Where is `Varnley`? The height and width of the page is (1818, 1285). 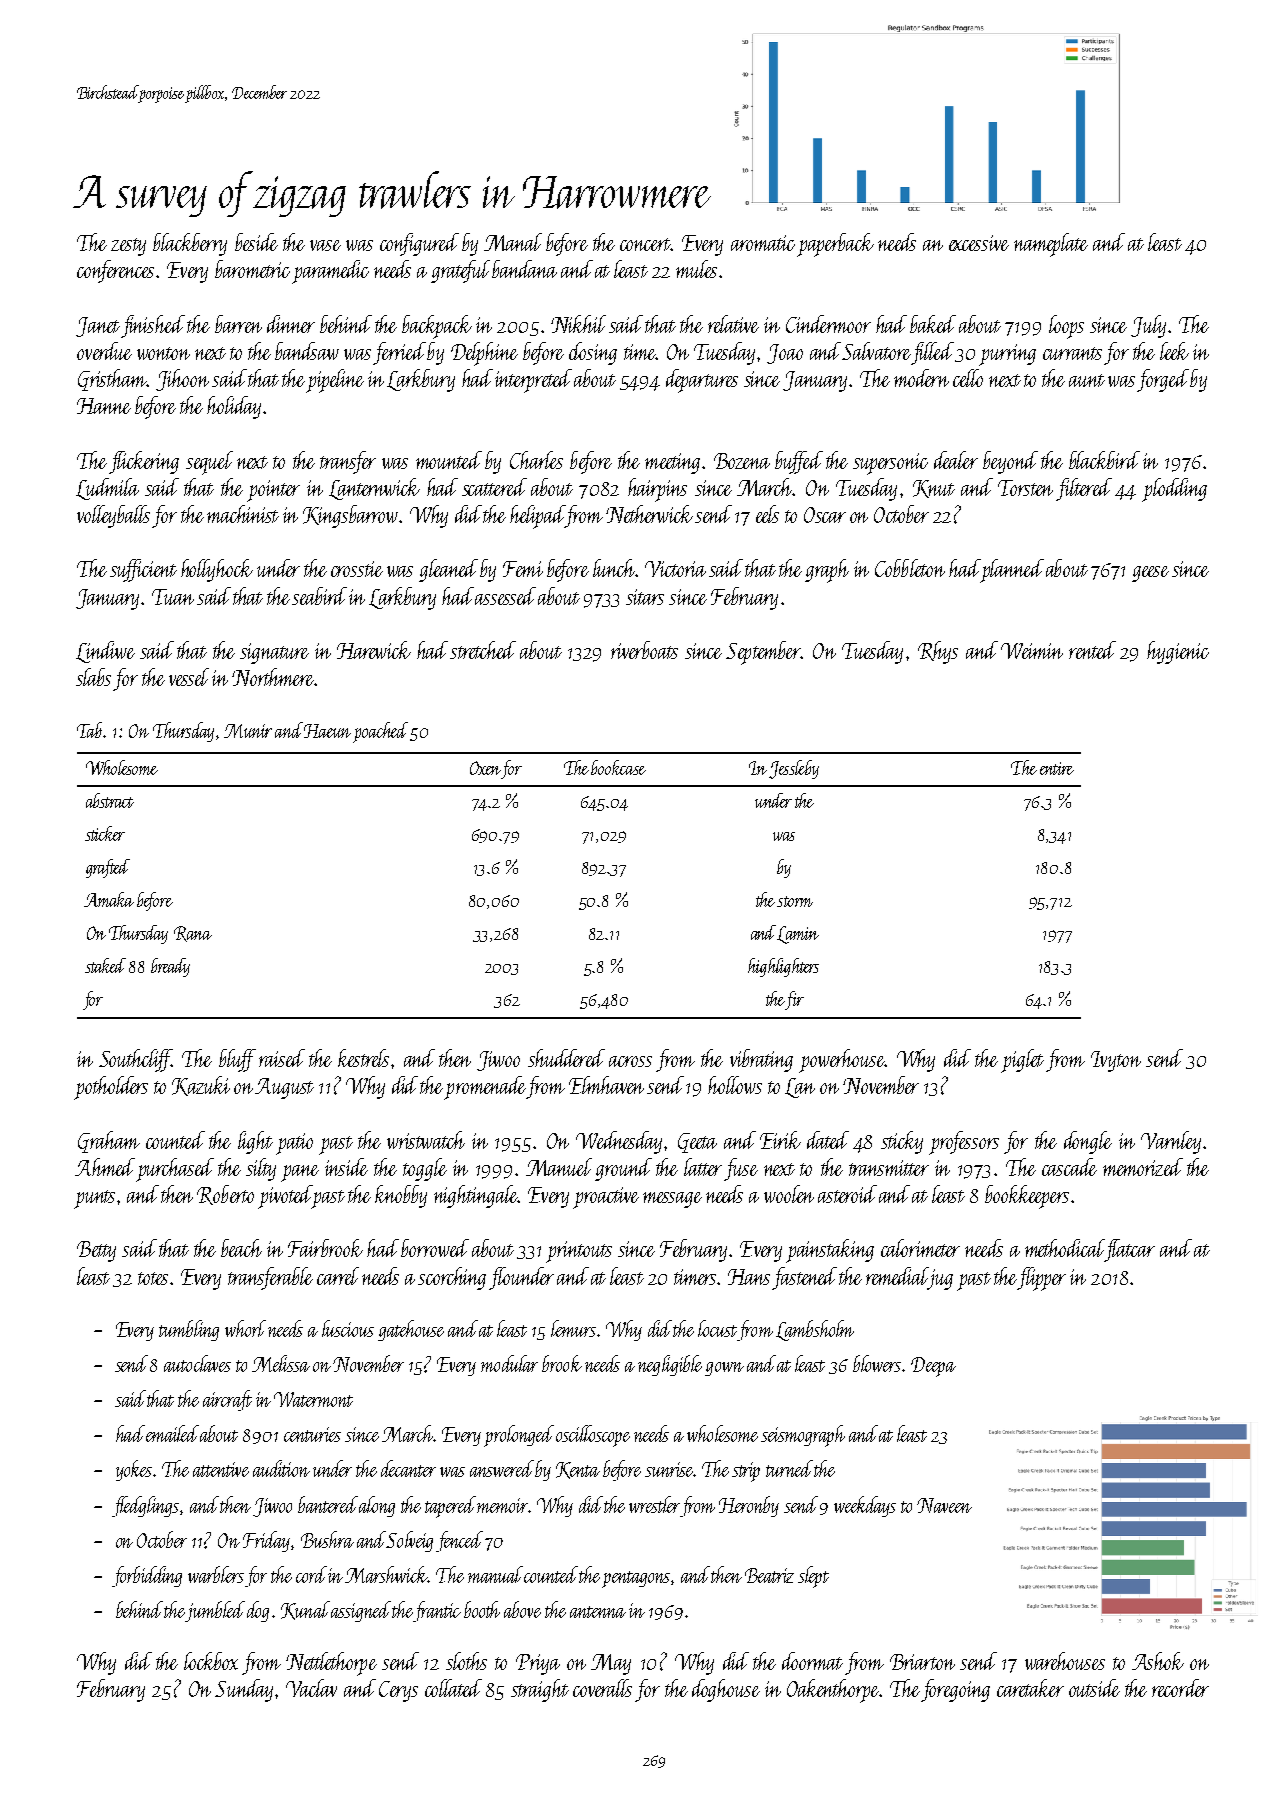 Varnley is located at coordinates (1171, 1142).
